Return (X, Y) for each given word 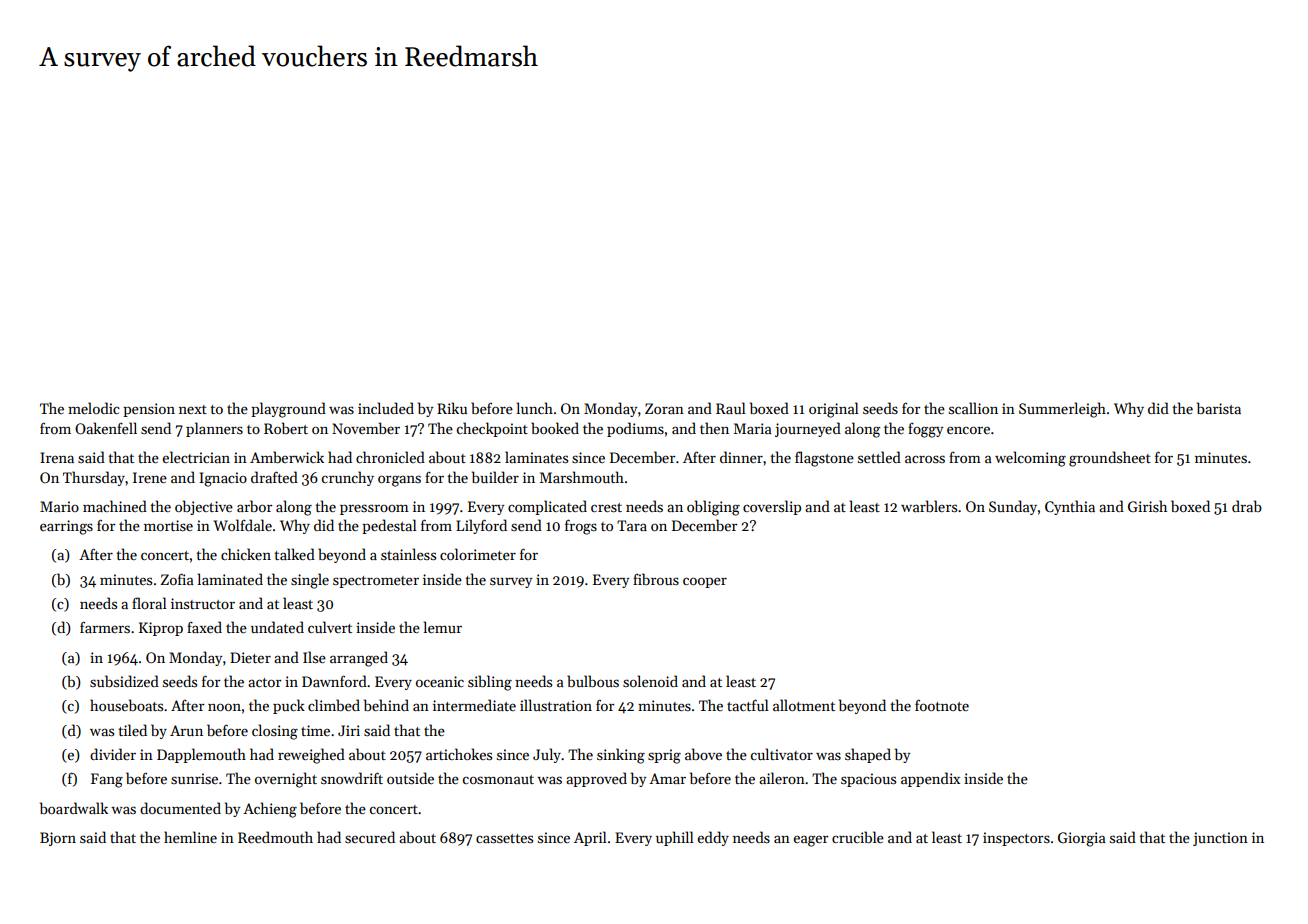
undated (277, 627)
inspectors (1016, 839)
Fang (107, 780)
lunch (534, 408)
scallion (973, 408)
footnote (942, 705)
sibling (490, 683)
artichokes (459, 754)
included (386, 408)
